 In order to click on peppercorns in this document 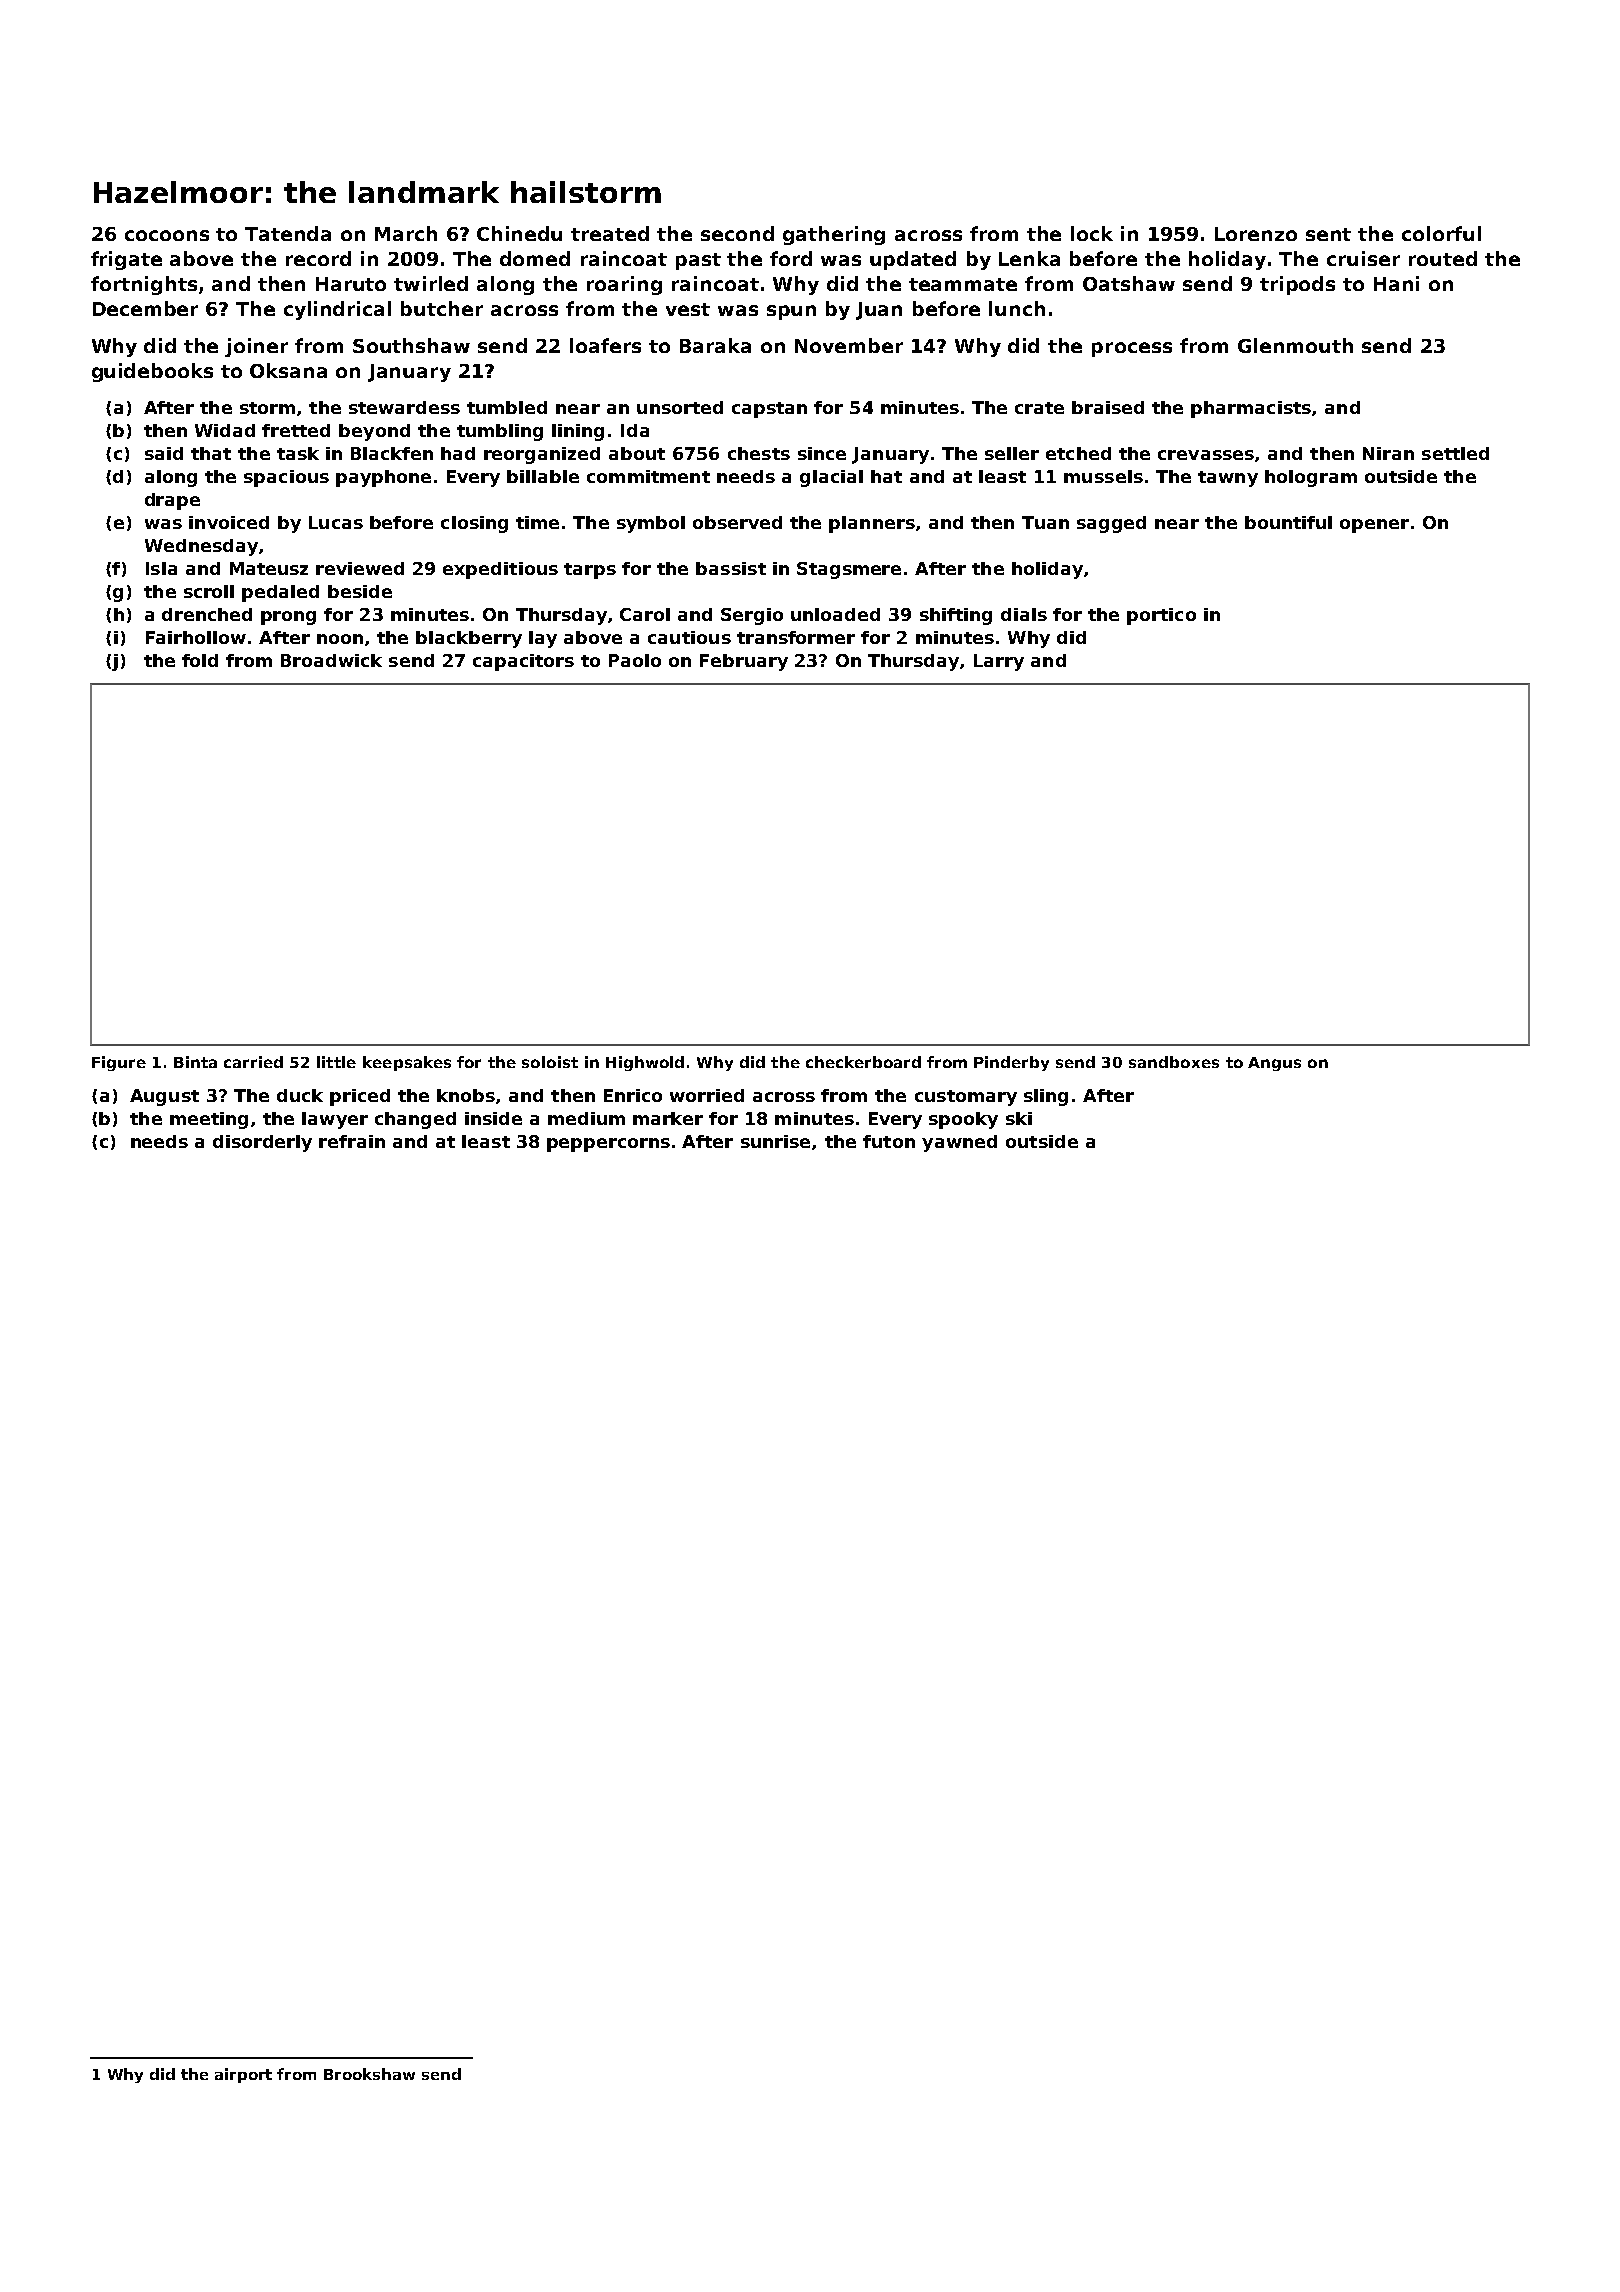, I will do `click(608, 1145)`.
